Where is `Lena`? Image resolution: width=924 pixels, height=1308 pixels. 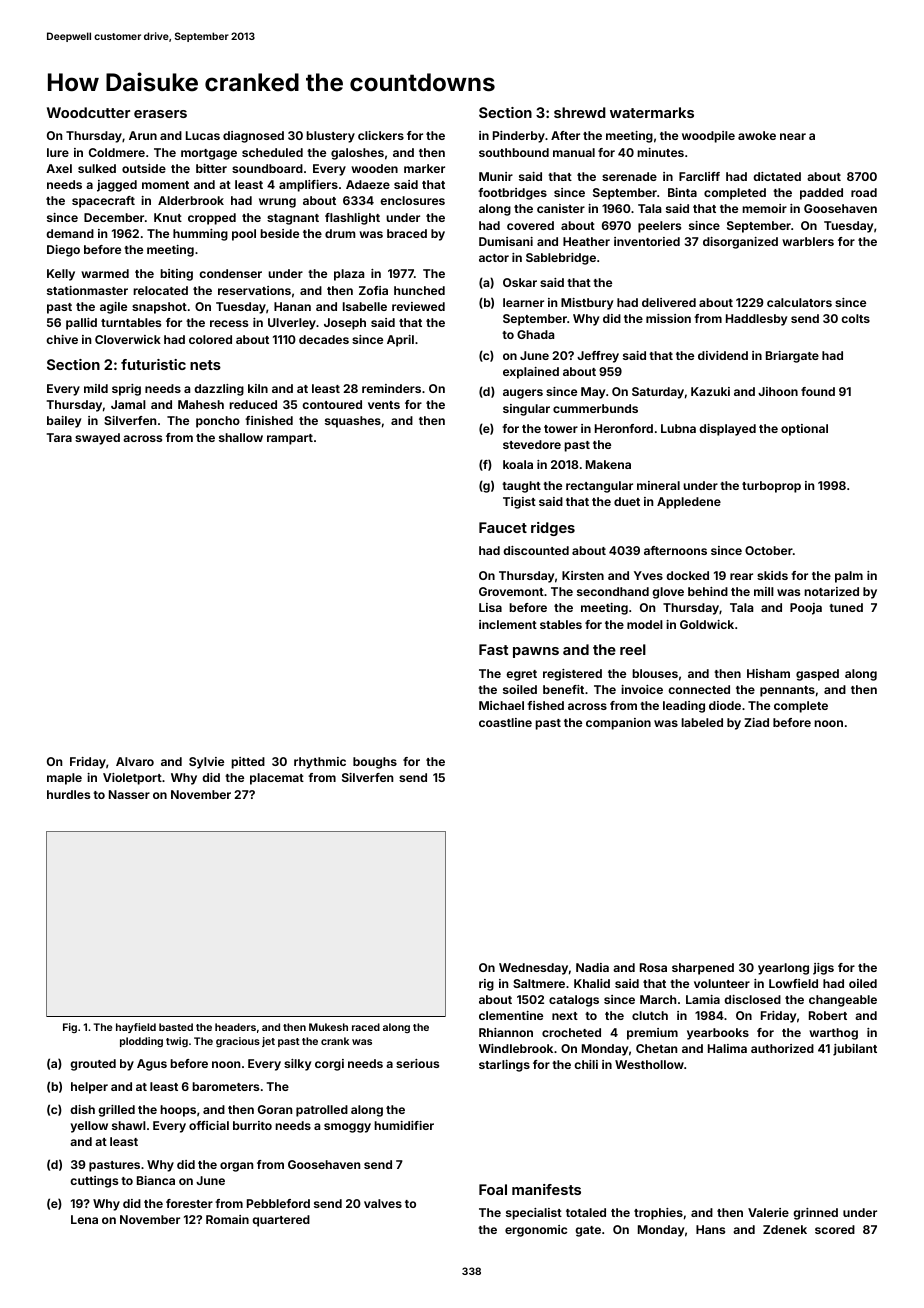 Lena is located at coordinates (84, 1219).
